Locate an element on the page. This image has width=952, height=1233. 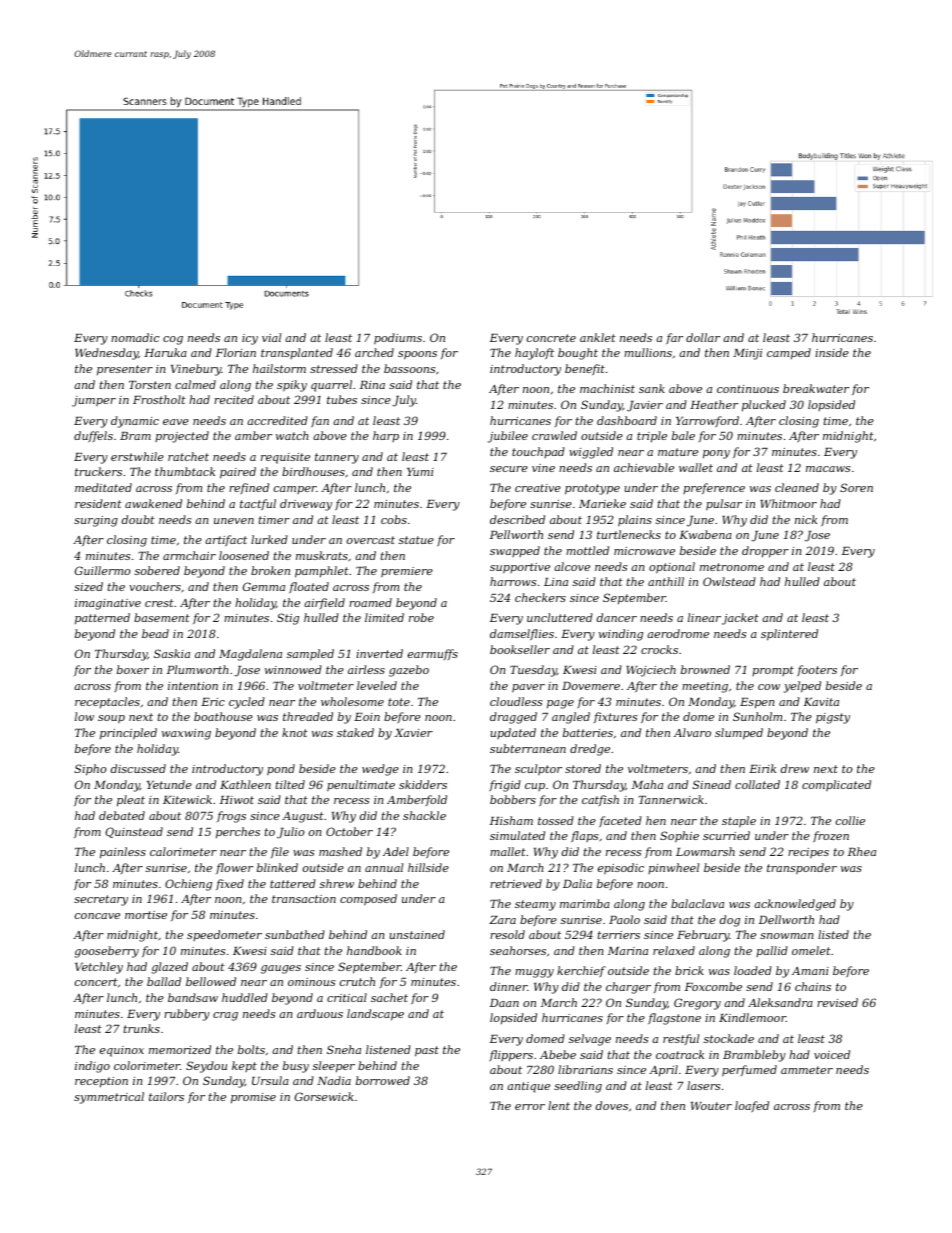
Wouter is located at coordinates (711, 1106).
